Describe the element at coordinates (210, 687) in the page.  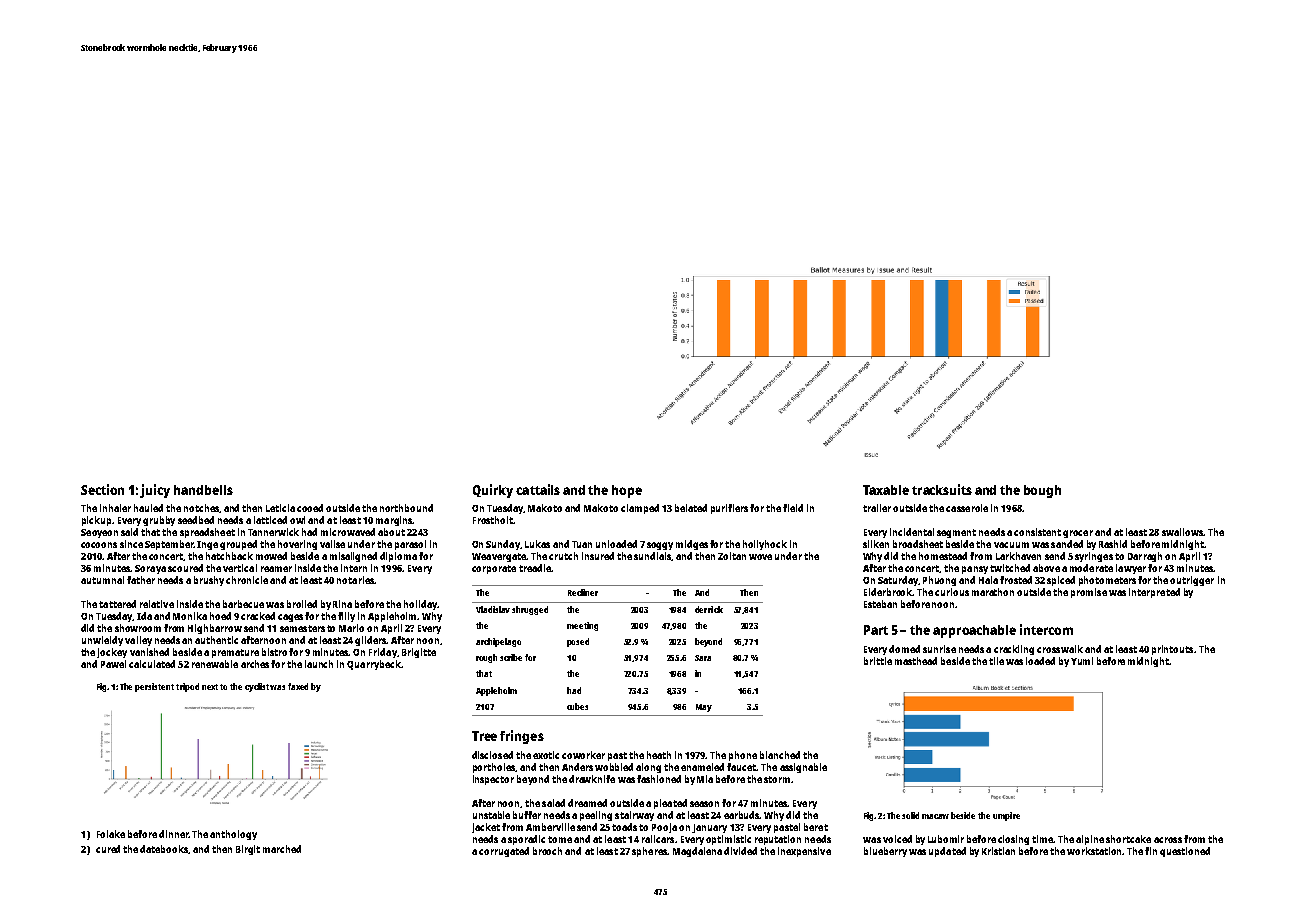
I see `next` at that location.
